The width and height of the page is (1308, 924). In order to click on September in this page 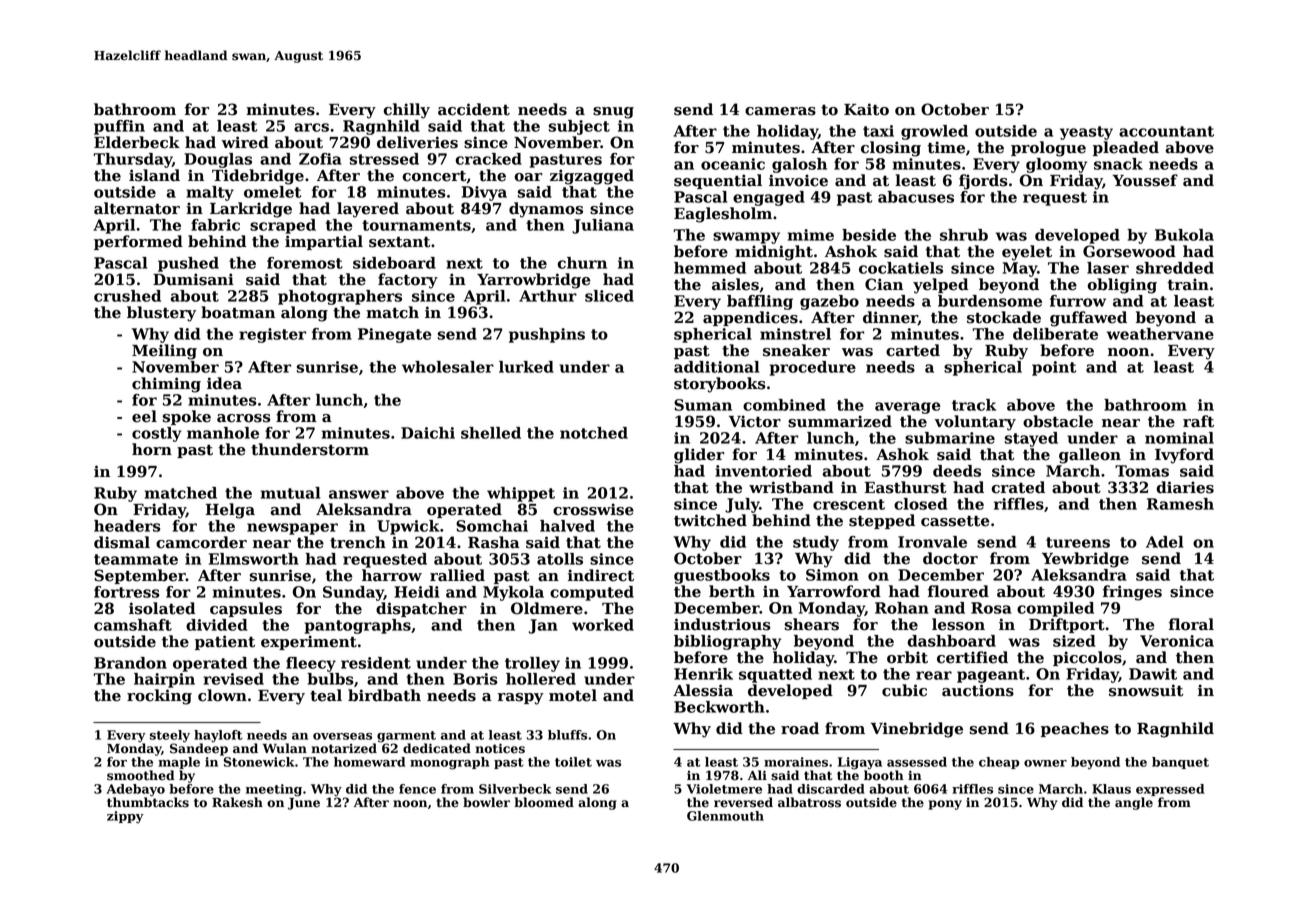, I will do `click(140, 576)`.
